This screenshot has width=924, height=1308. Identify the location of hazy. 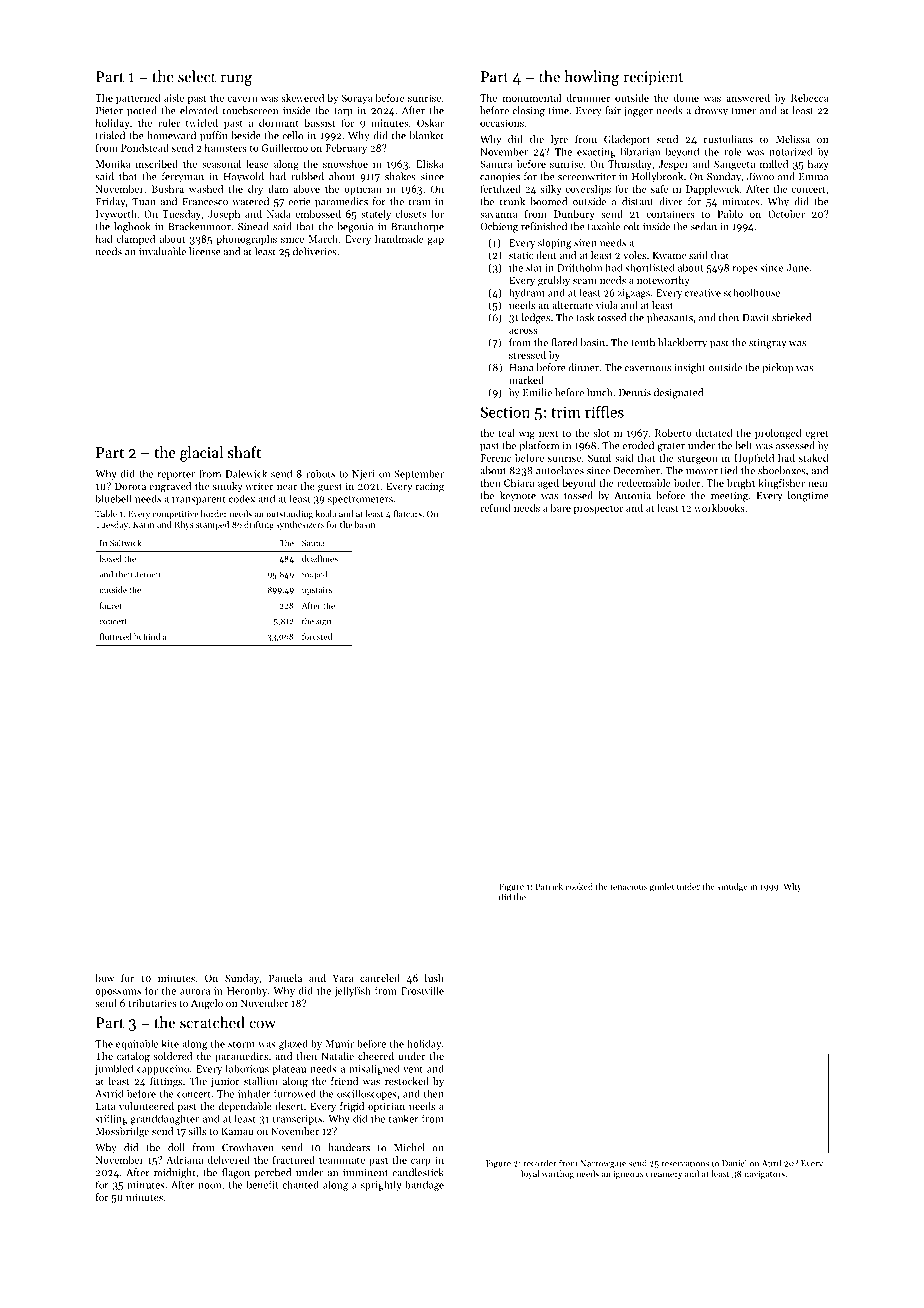
(818, 165).
